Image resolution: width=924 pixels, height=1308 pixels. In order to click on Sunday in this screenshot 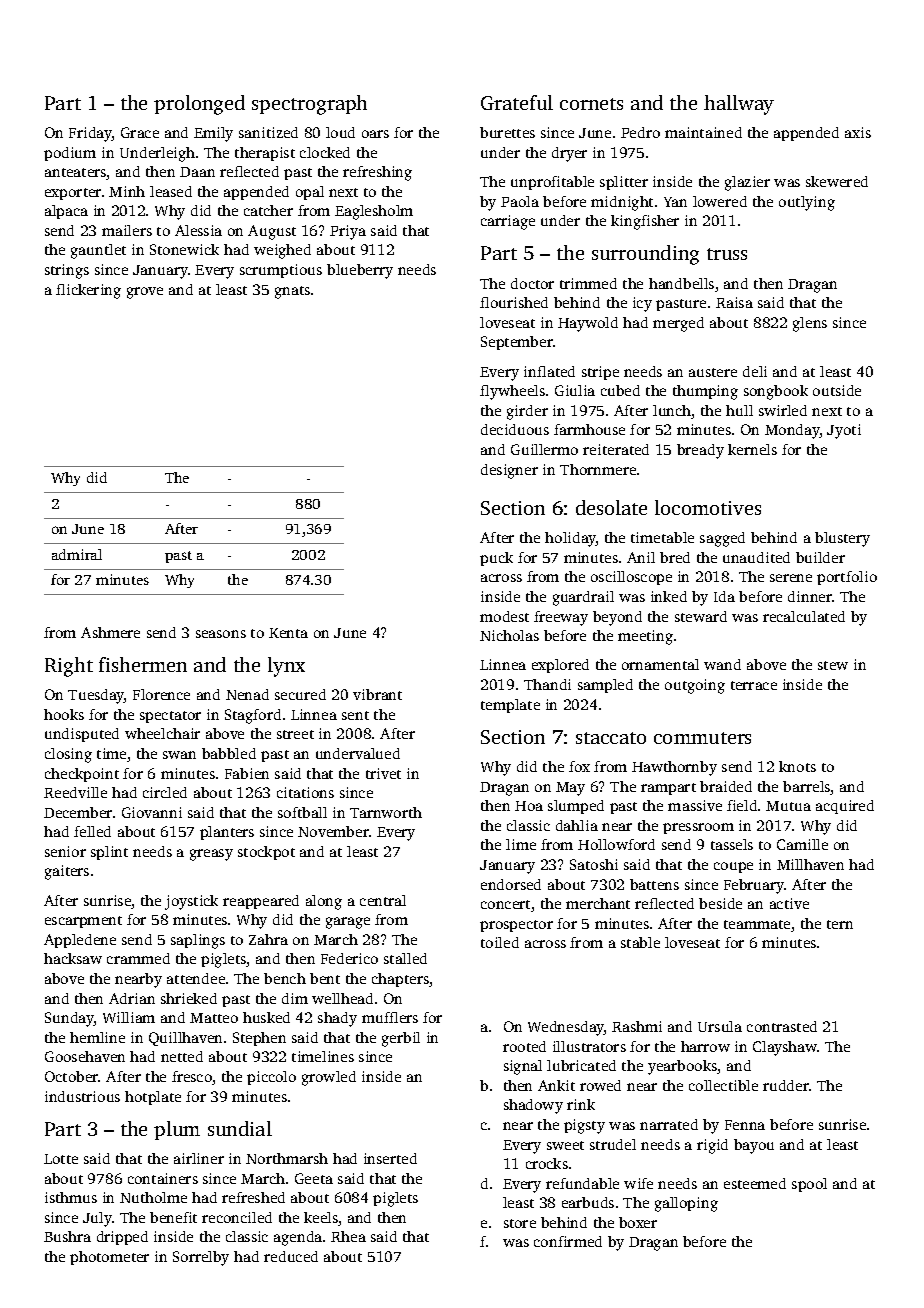, I will do `click(69, 1019)`.
